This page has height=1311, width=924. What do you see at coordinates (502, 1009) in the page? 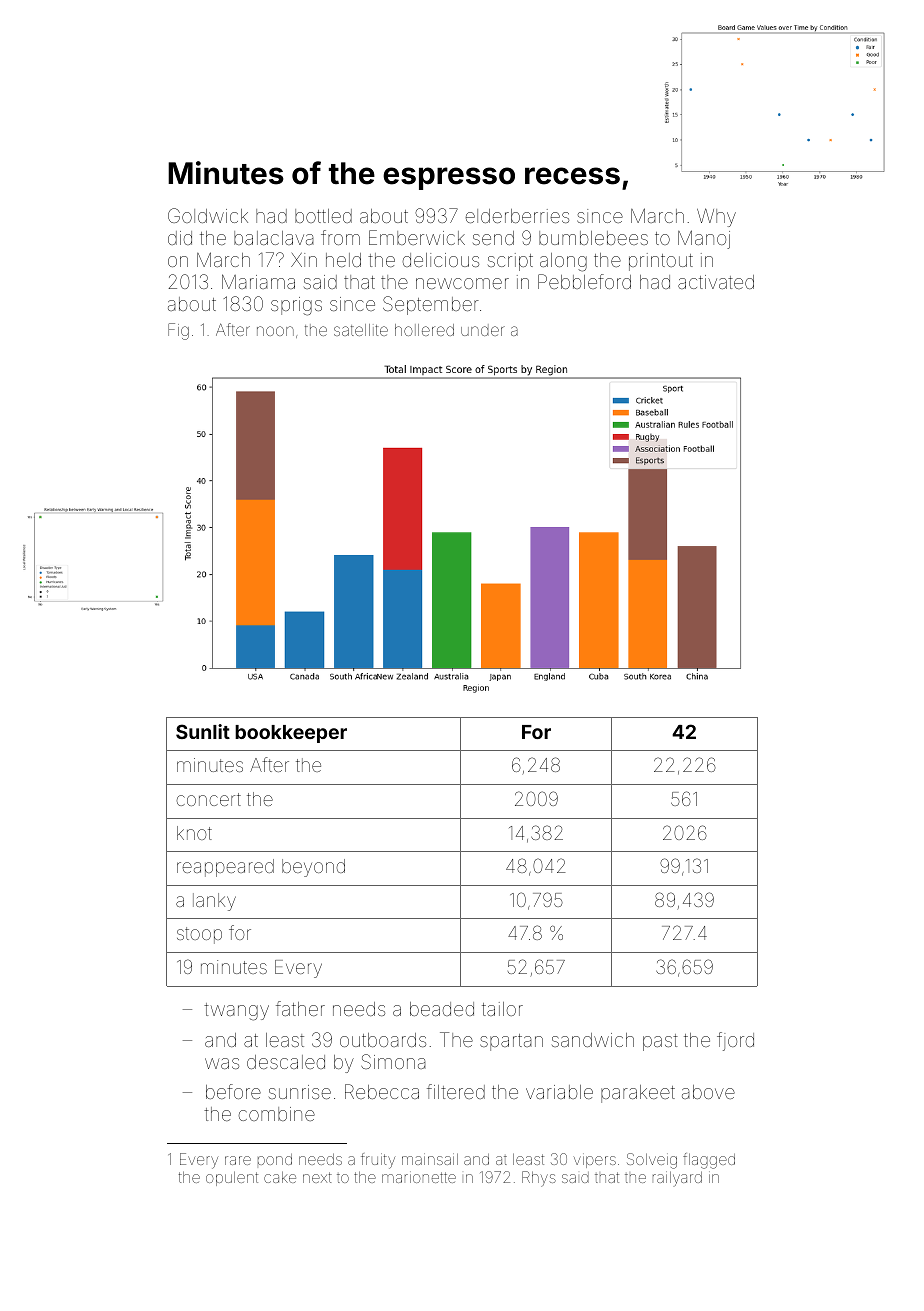
I see `tailor` at bounding box center [502, 1009].
